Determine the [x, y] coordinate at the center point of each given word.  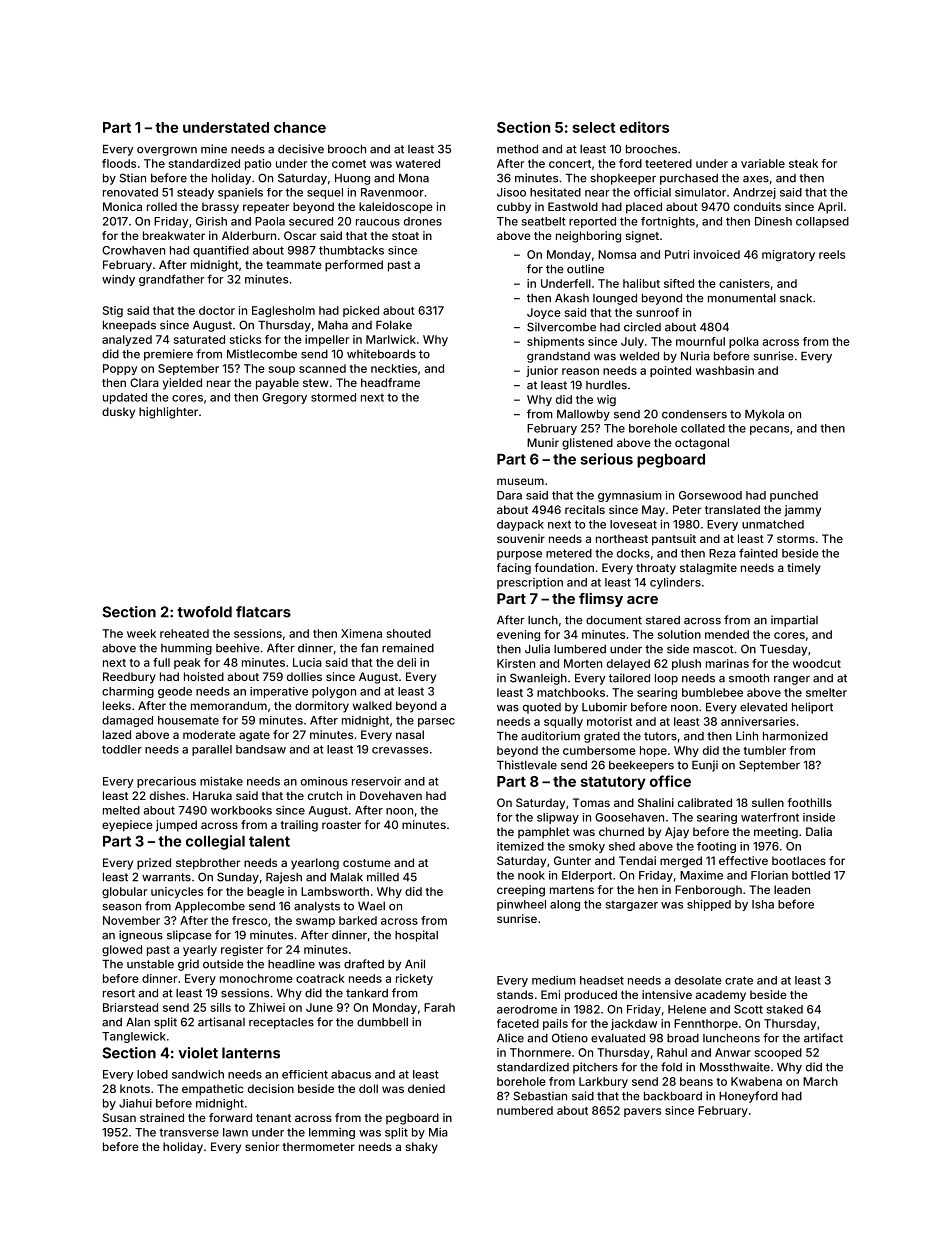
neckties [394, 368]
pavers [642, 1112]
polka [744, 342]
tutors [660, 736]
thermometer [318, 1146]
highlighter [168, 413]
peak [187, 663]
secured [311, 221]
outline [585, 269]
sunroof [657, 312]
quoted [542, 708]
